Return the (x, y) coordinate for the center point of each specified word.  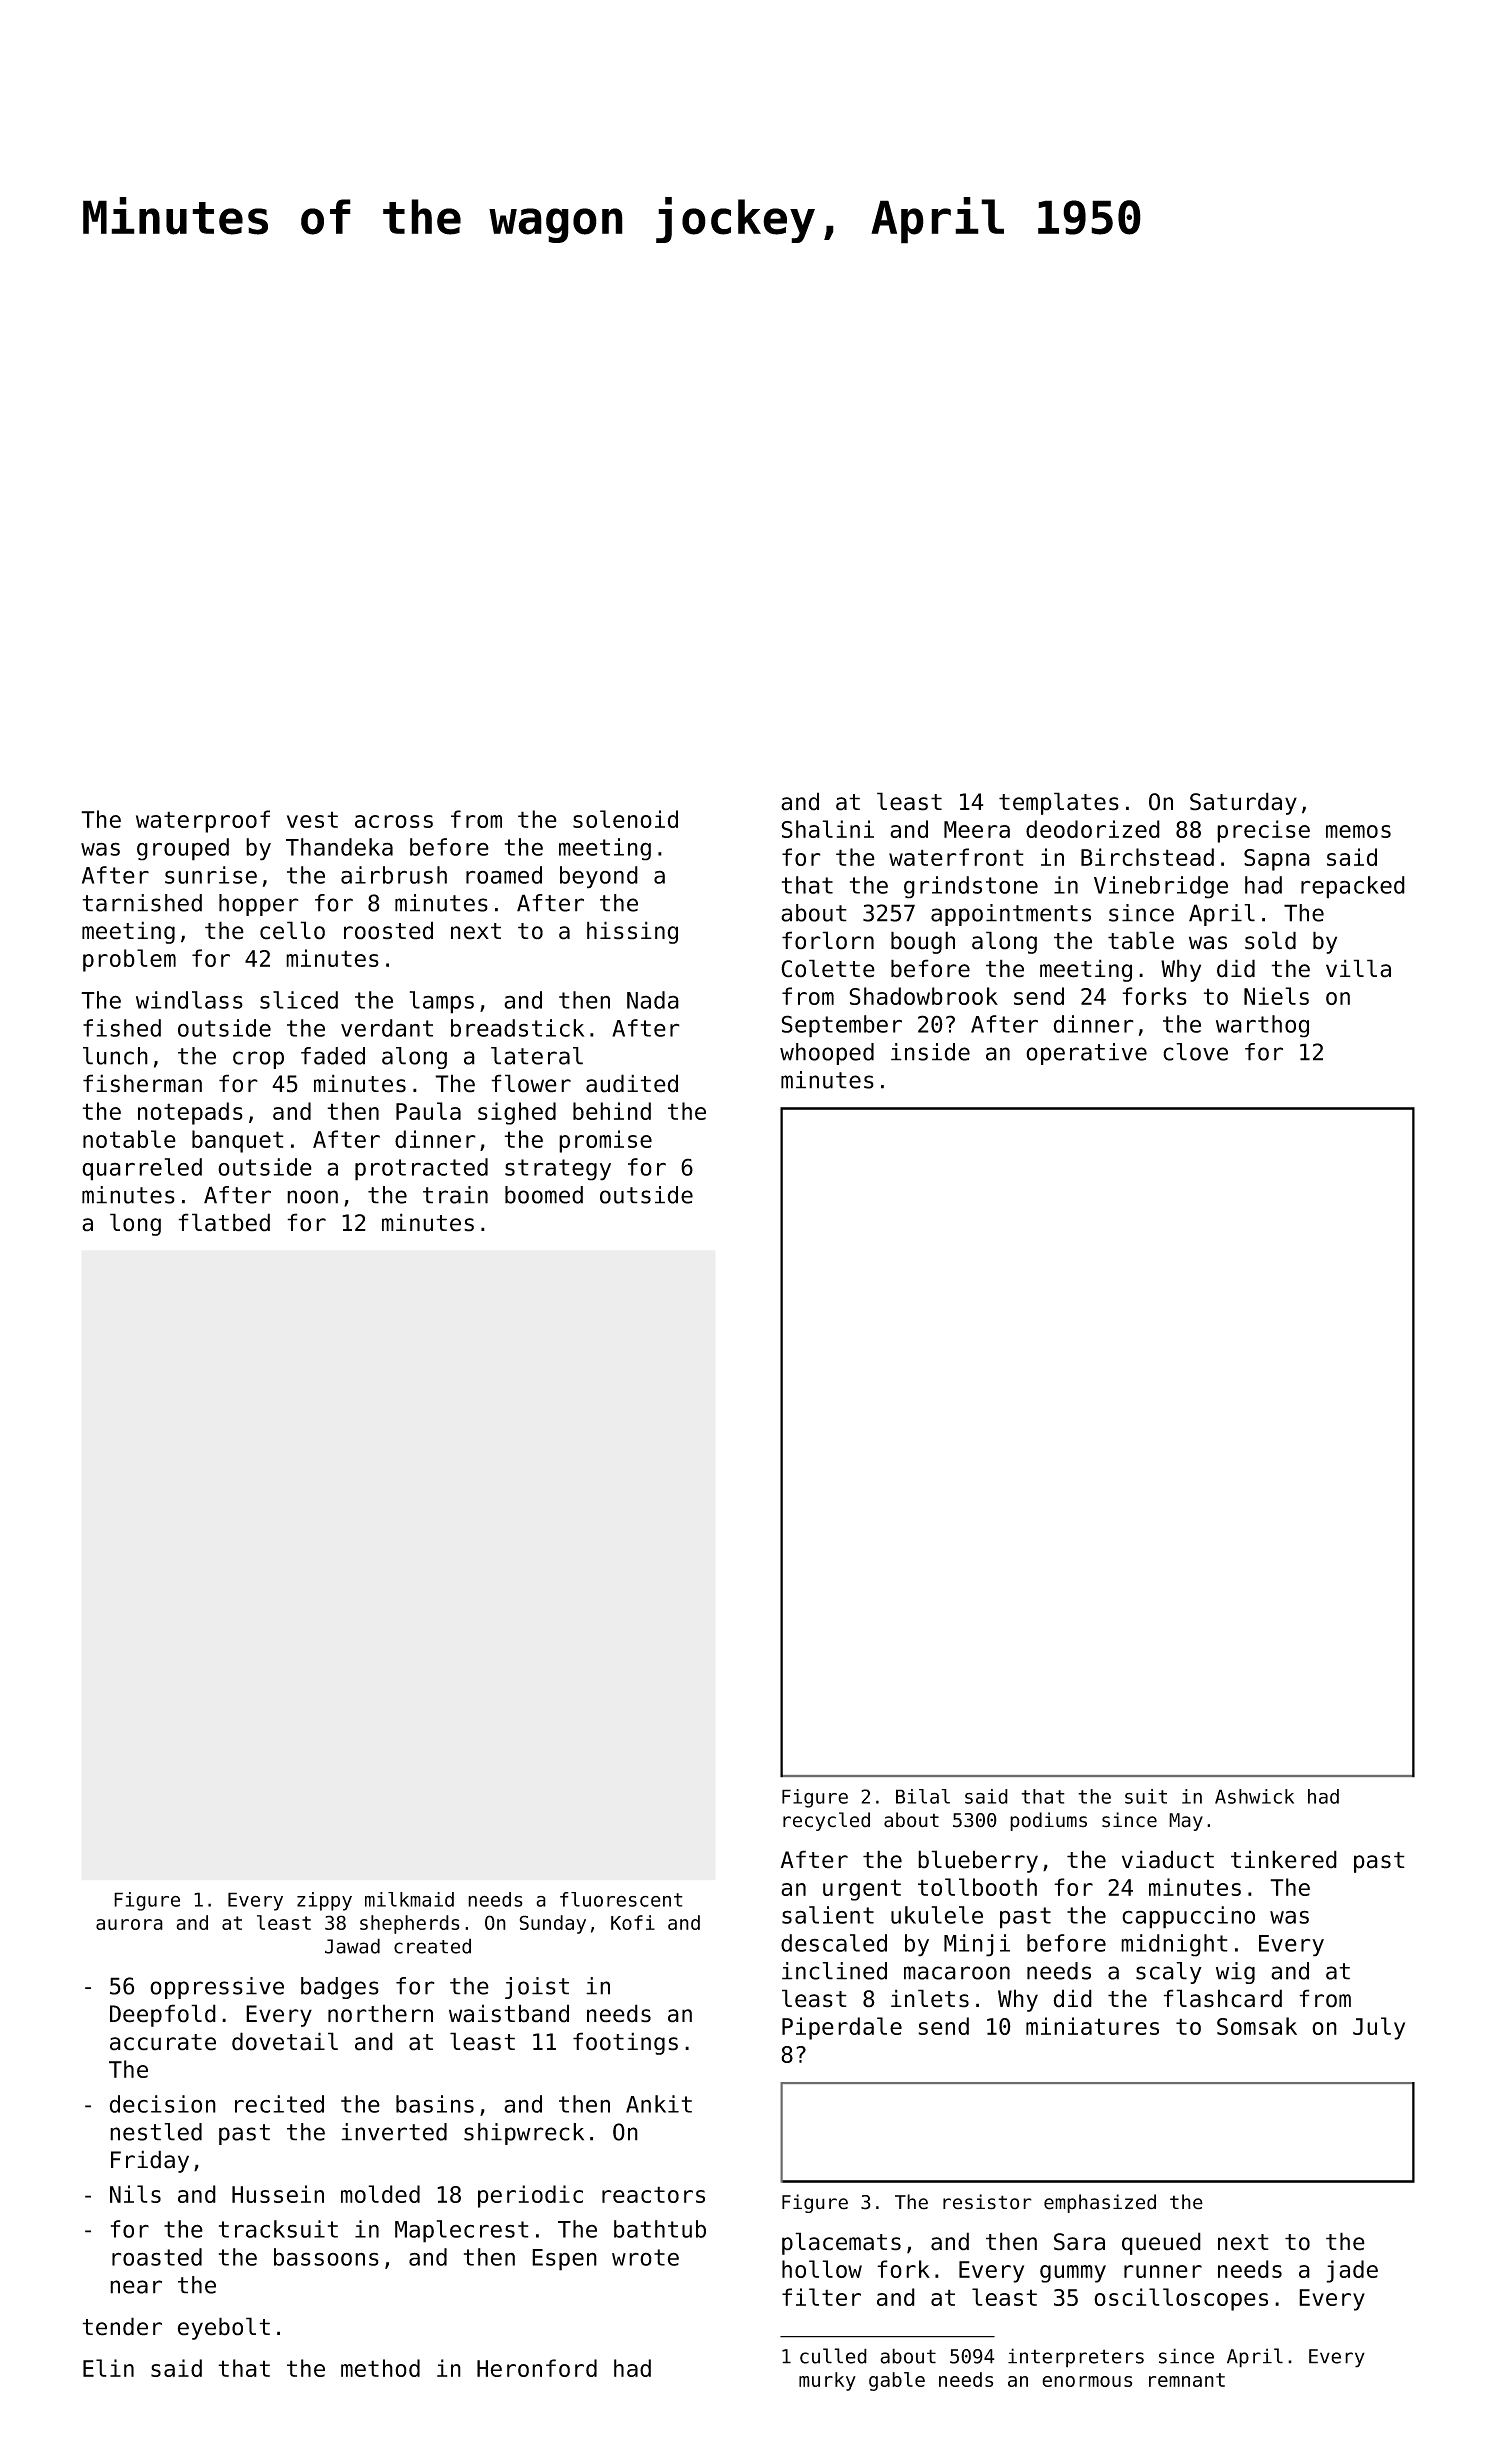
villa (1358, 968)
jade (1352, 2271)
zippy (324, 1901)
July (1379, 2028)
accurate (163, 2042)
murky (827, 2381)
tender (122, 2326)
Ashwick (1254, 1796)
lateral (537, 1056)
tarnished (142, 903)
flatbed (224, 1222)
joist (537, 1988)
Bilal (923, 1796)
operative (1086, 1054)
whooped (827, 1054)
